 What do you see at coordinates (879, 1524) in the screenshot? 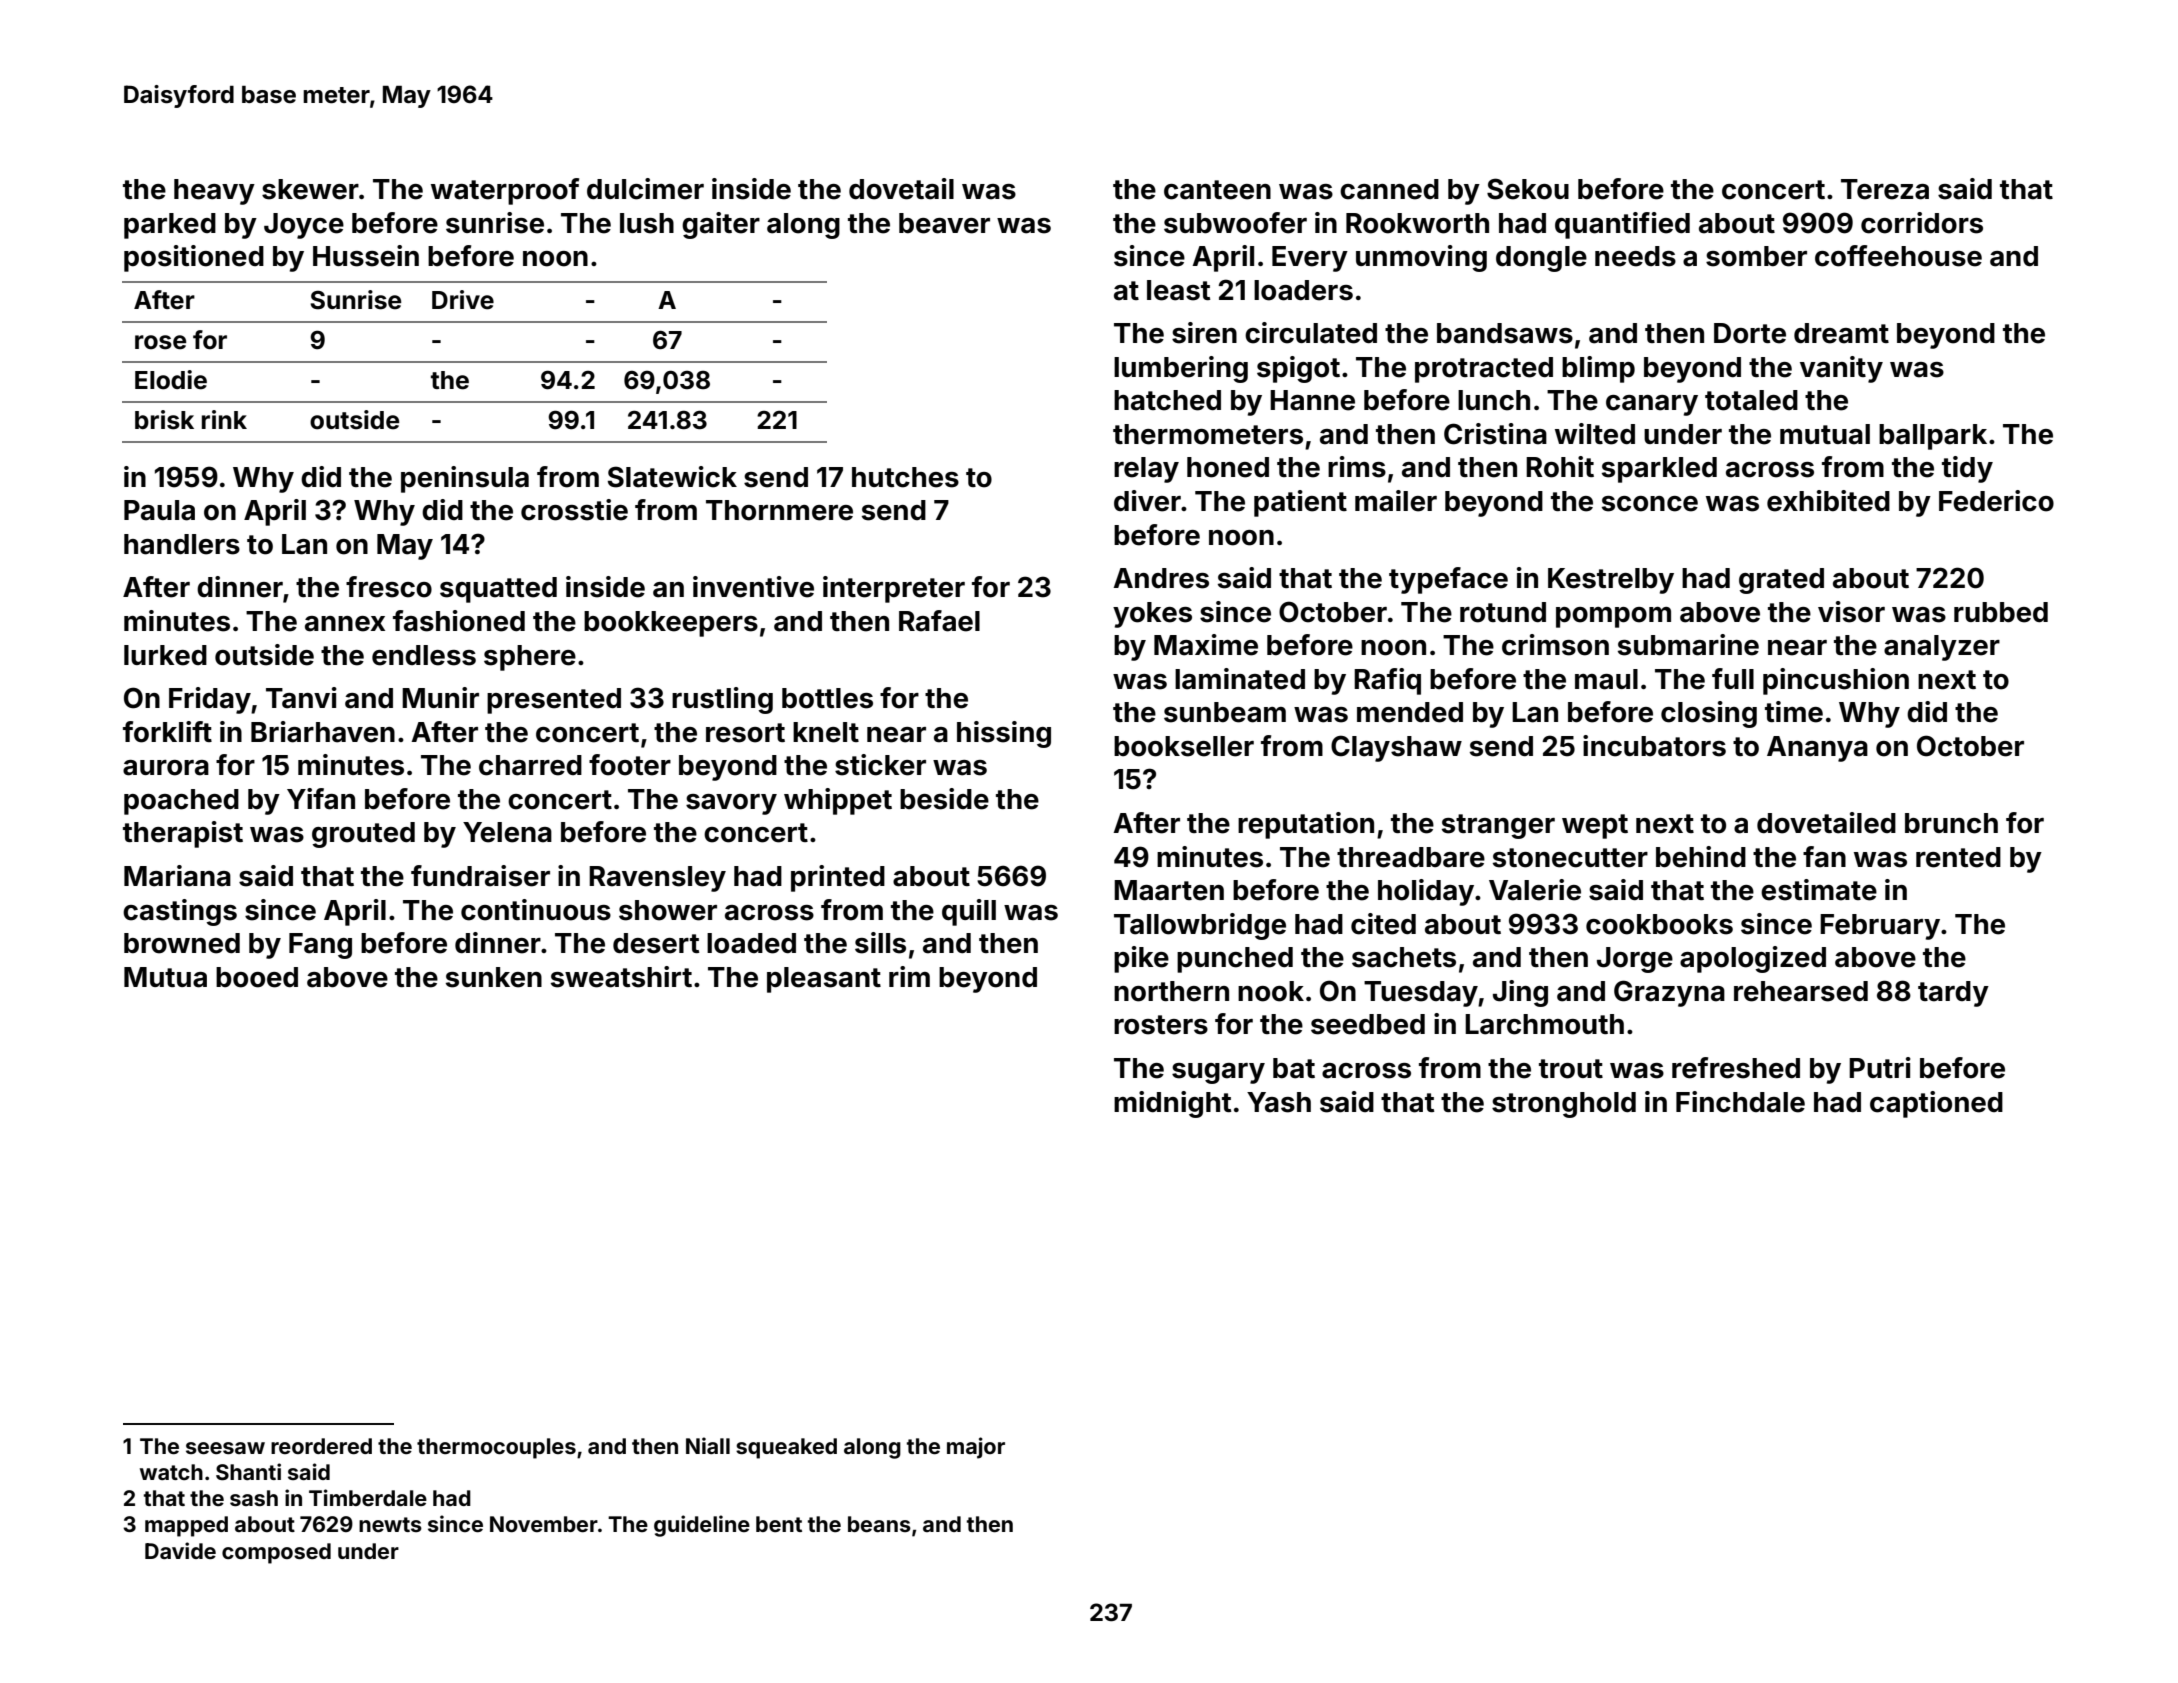
I see `beans` at bounding box center [879, 1524].
